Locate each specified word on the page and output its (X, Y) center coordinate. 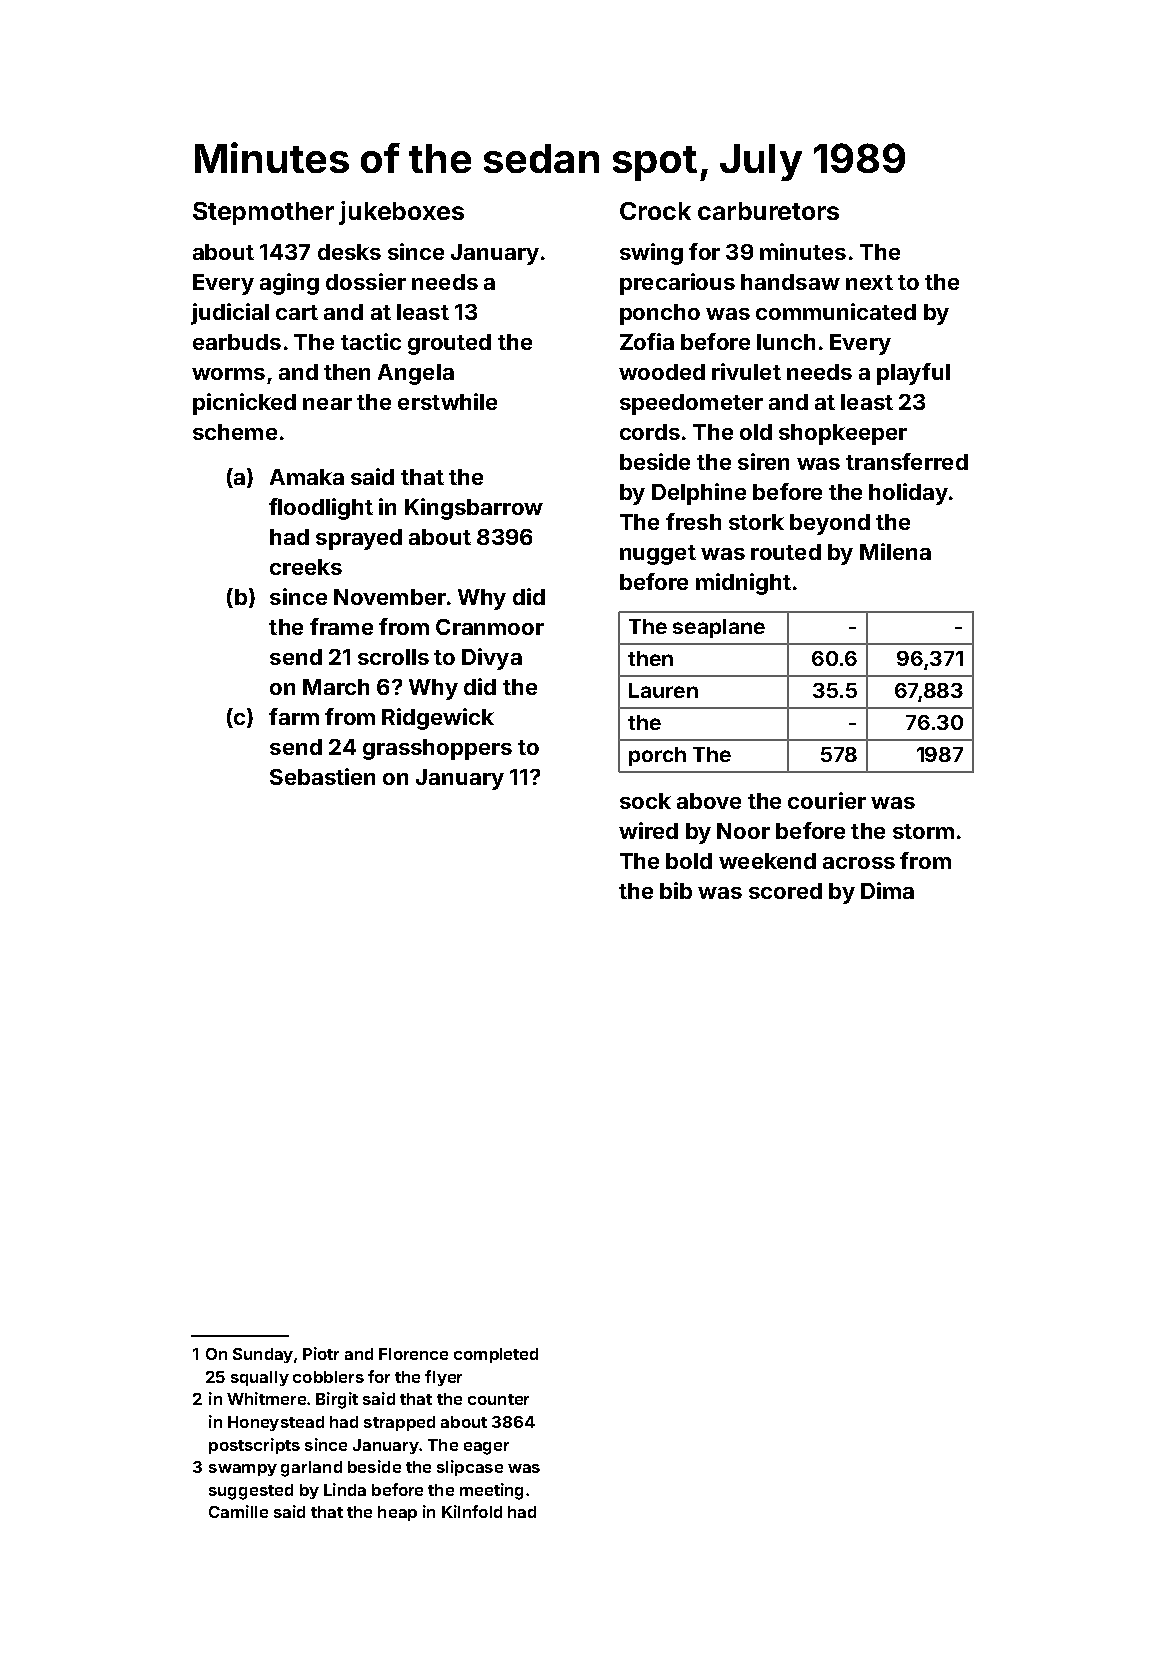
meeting (491, 1491)
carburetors (768, 211)
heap (397, 1513)
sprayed (359, 539)
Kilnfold (472, 1511)
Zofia (647, 341)
